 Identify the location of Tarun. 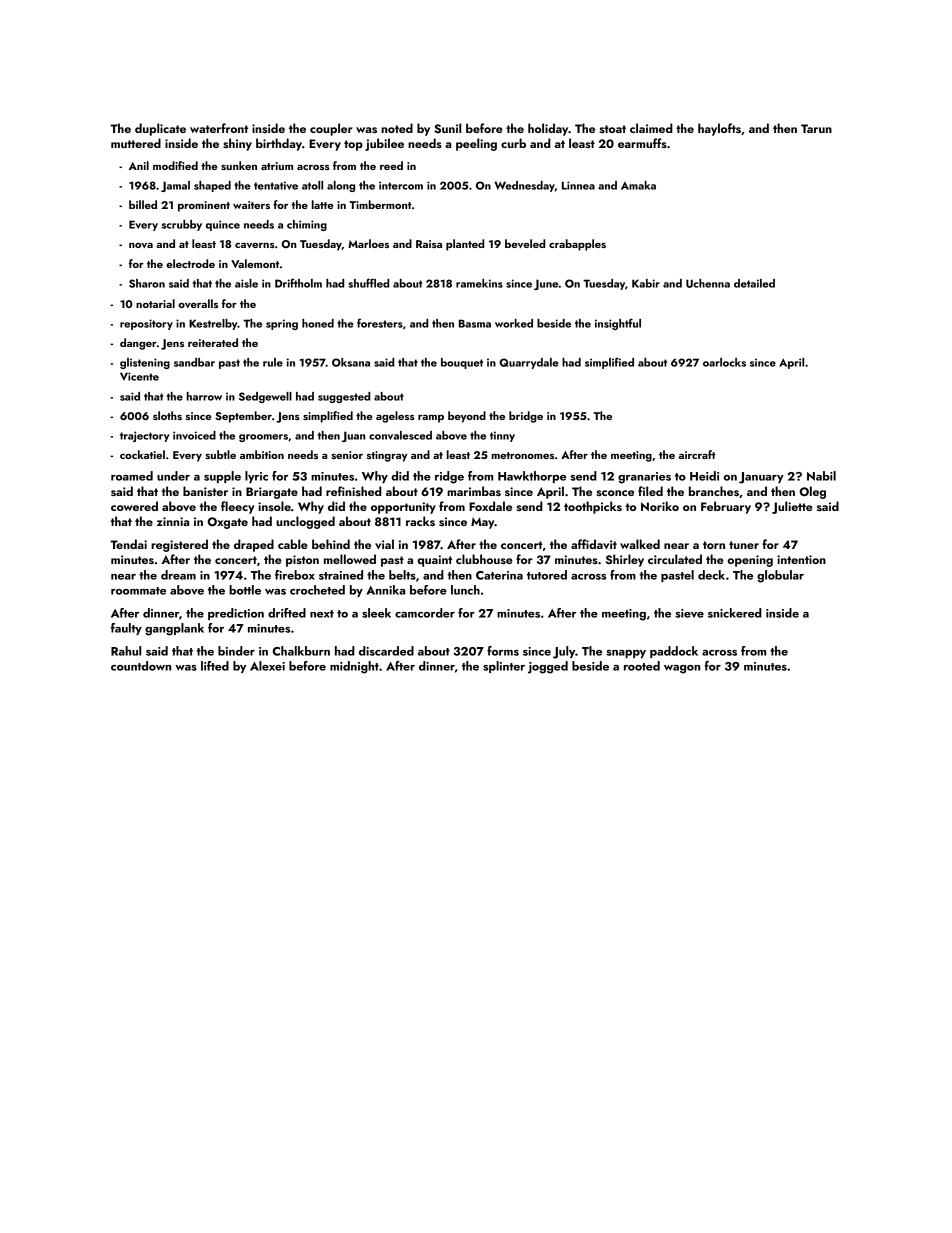
(816, 128).
